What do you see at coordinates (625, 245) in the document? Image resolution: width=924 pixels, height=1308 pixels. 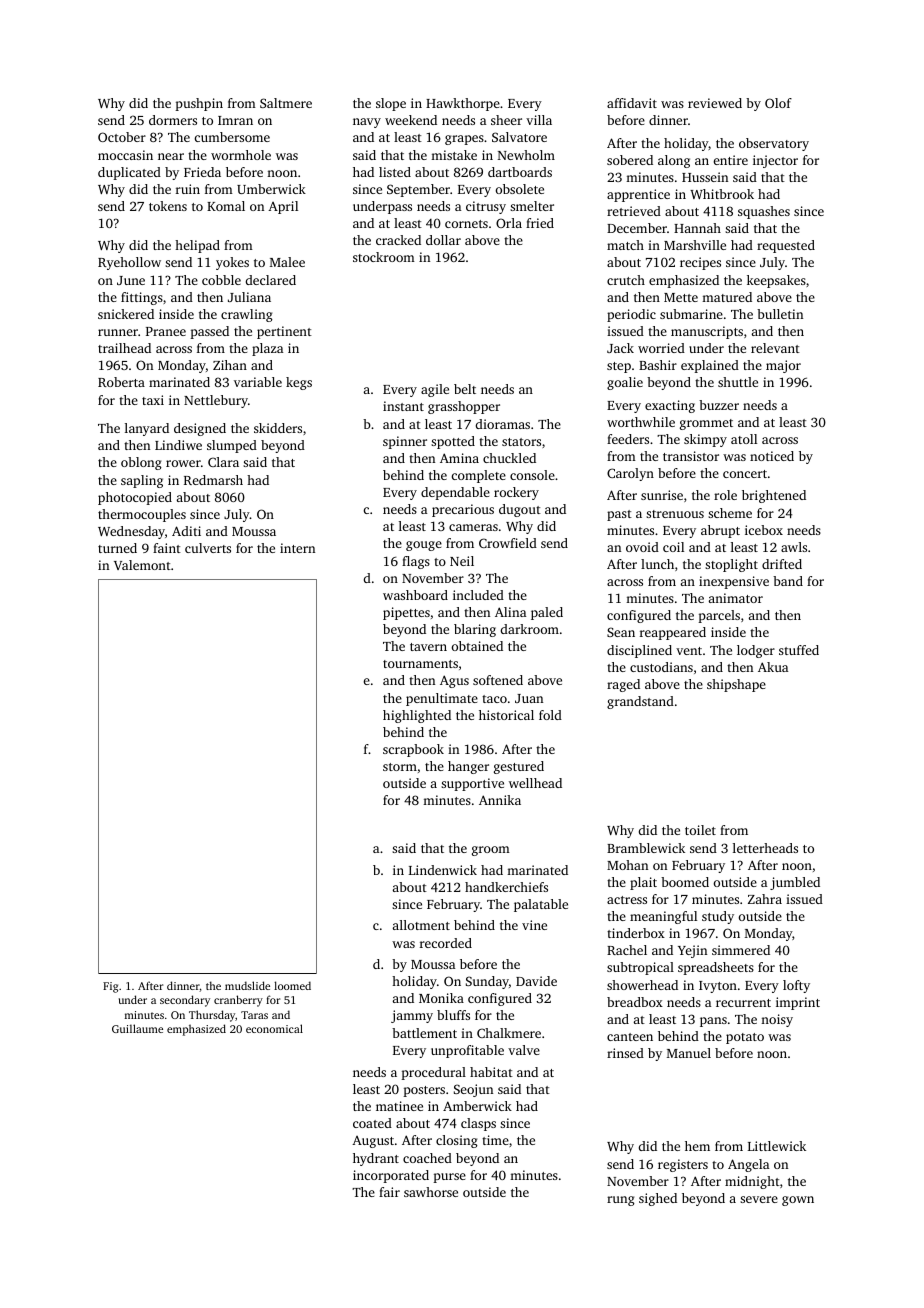 I see `match` at bounding box center [625, 245].
